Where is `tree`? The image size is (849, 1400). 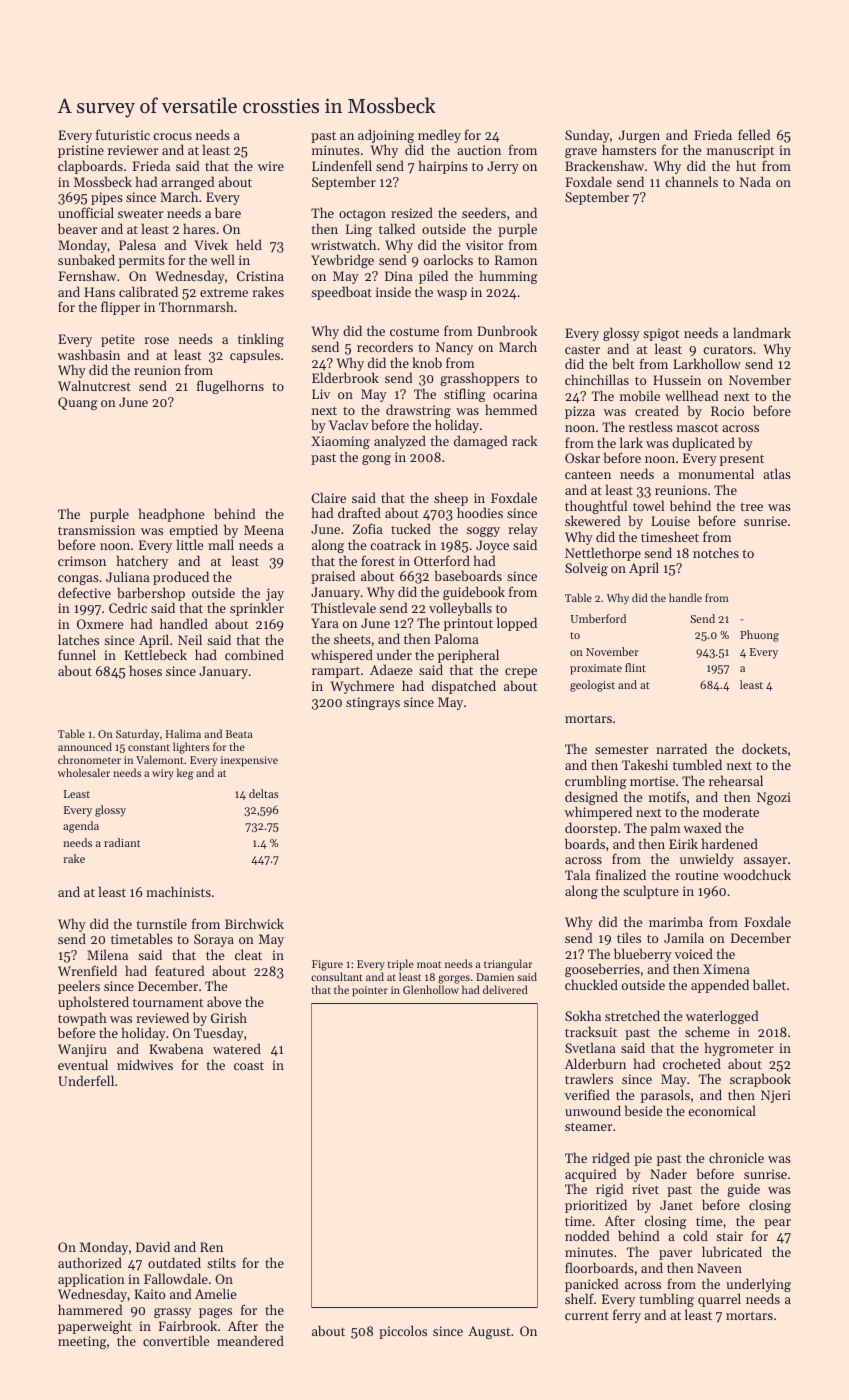 tree is located at coordinates (751, 506).
